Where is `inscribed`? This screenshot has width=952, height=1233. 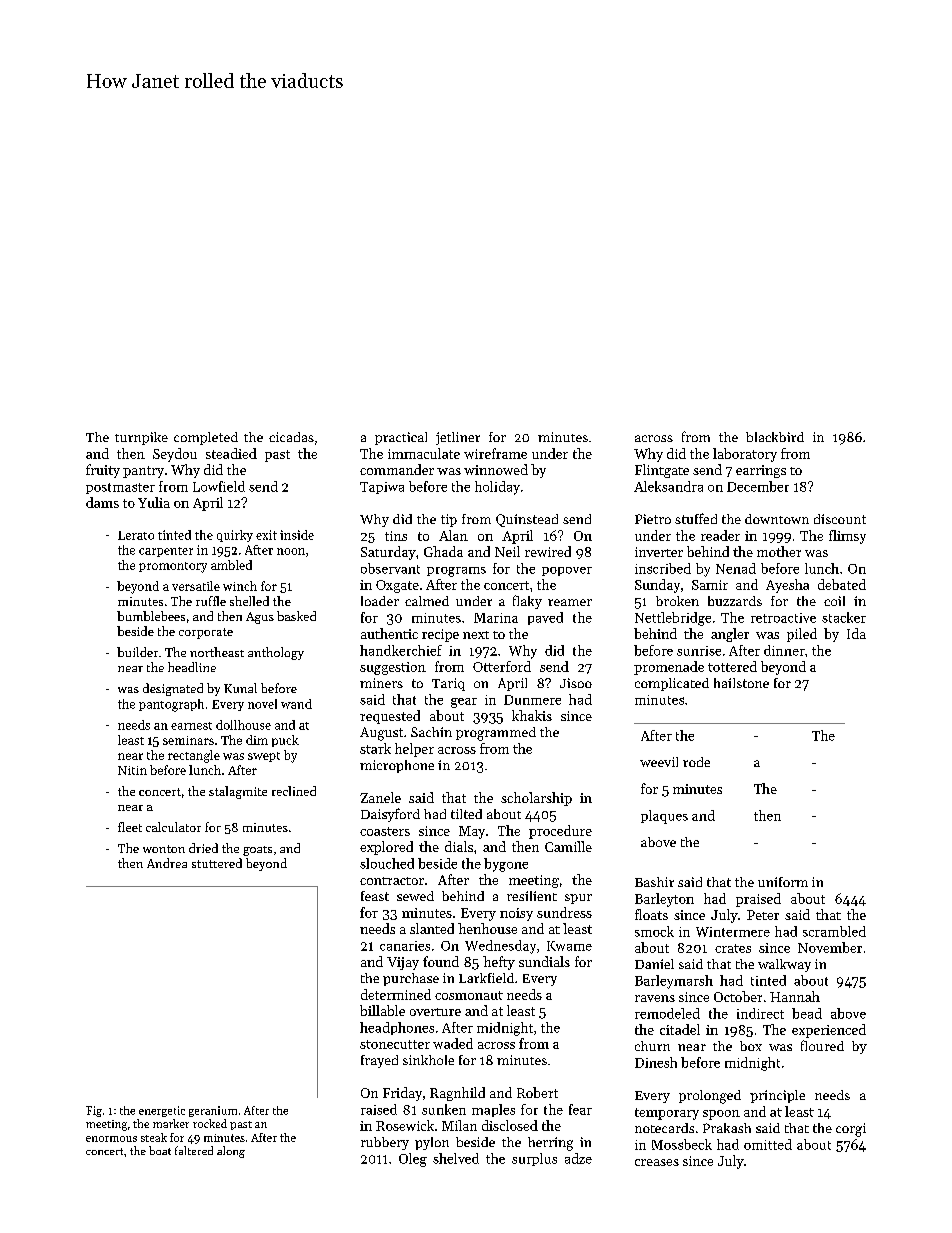
inscribed is located at coordinates (663, 568).
